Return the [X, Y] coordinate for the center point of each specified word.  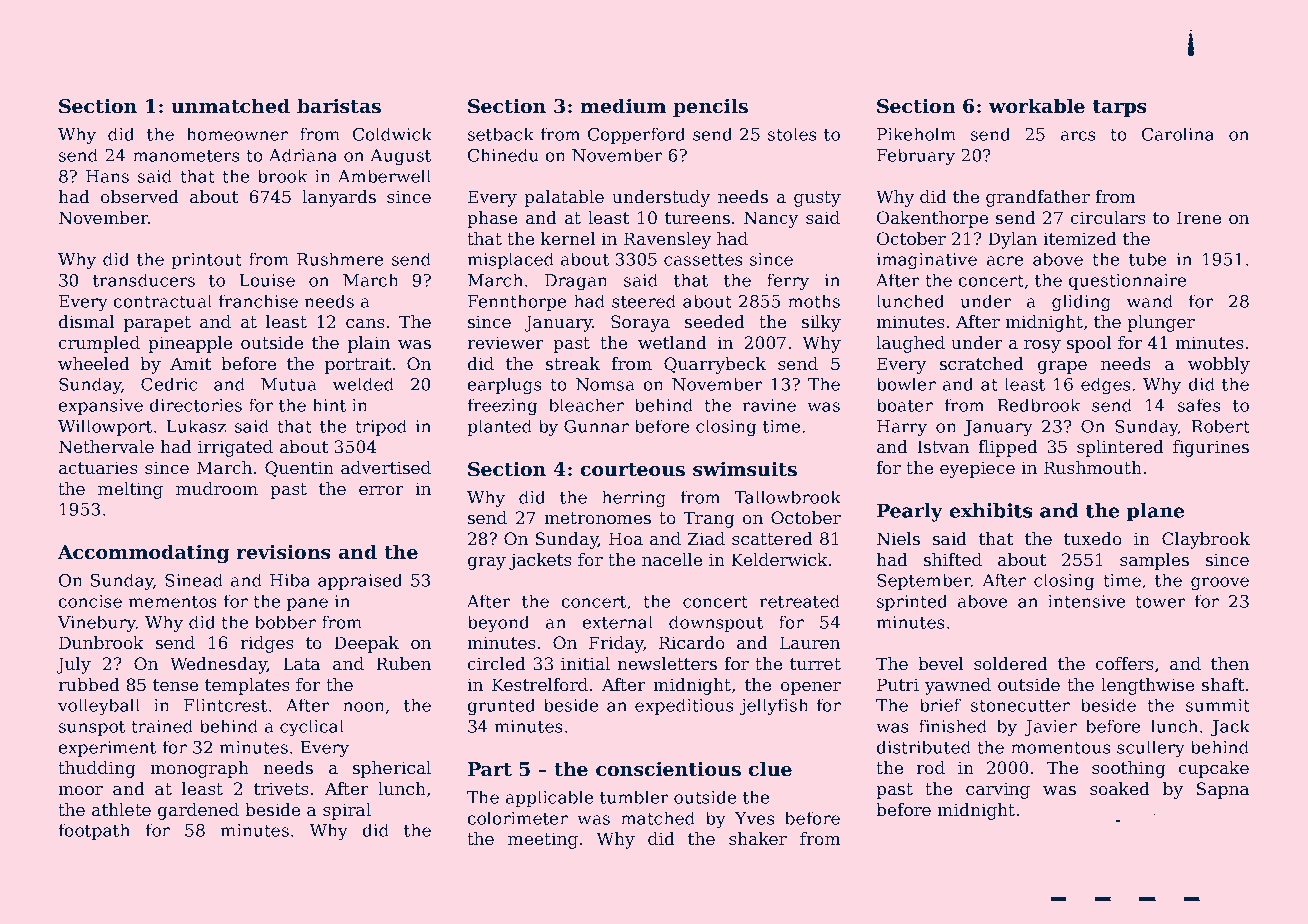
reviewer [505, 342]
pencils [710, 107]
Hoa [626, 538]
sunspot [92, 728]
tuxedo [1093, 538]
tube [1147, 259]
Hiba [290, 580]
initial [585, 663]
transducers [144, 280]
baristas [339, 106]
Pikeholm [916, 134]
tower [1160, 602]
